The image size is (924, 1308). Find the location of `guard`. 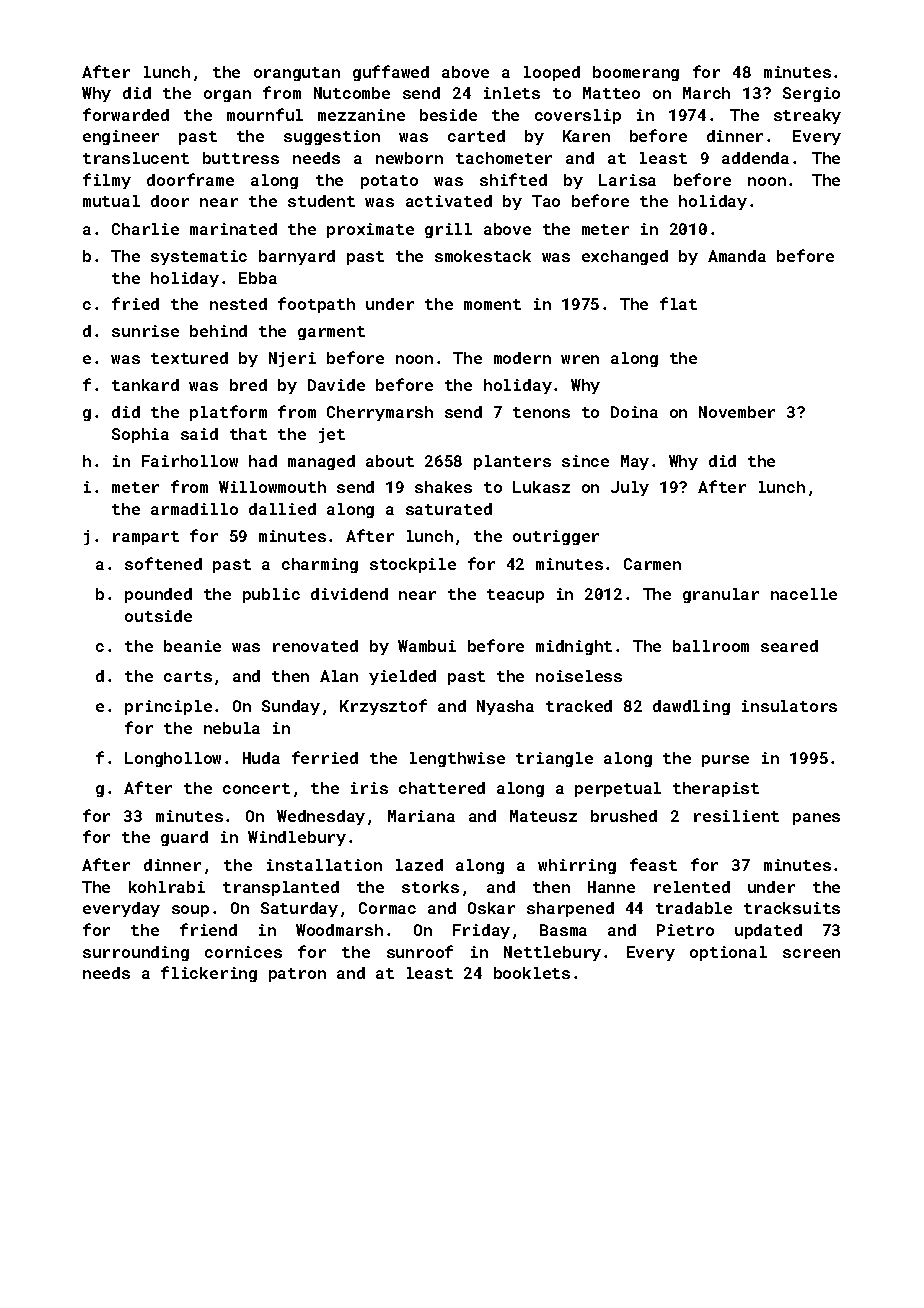

guard is located at coordinates (184, 838).
